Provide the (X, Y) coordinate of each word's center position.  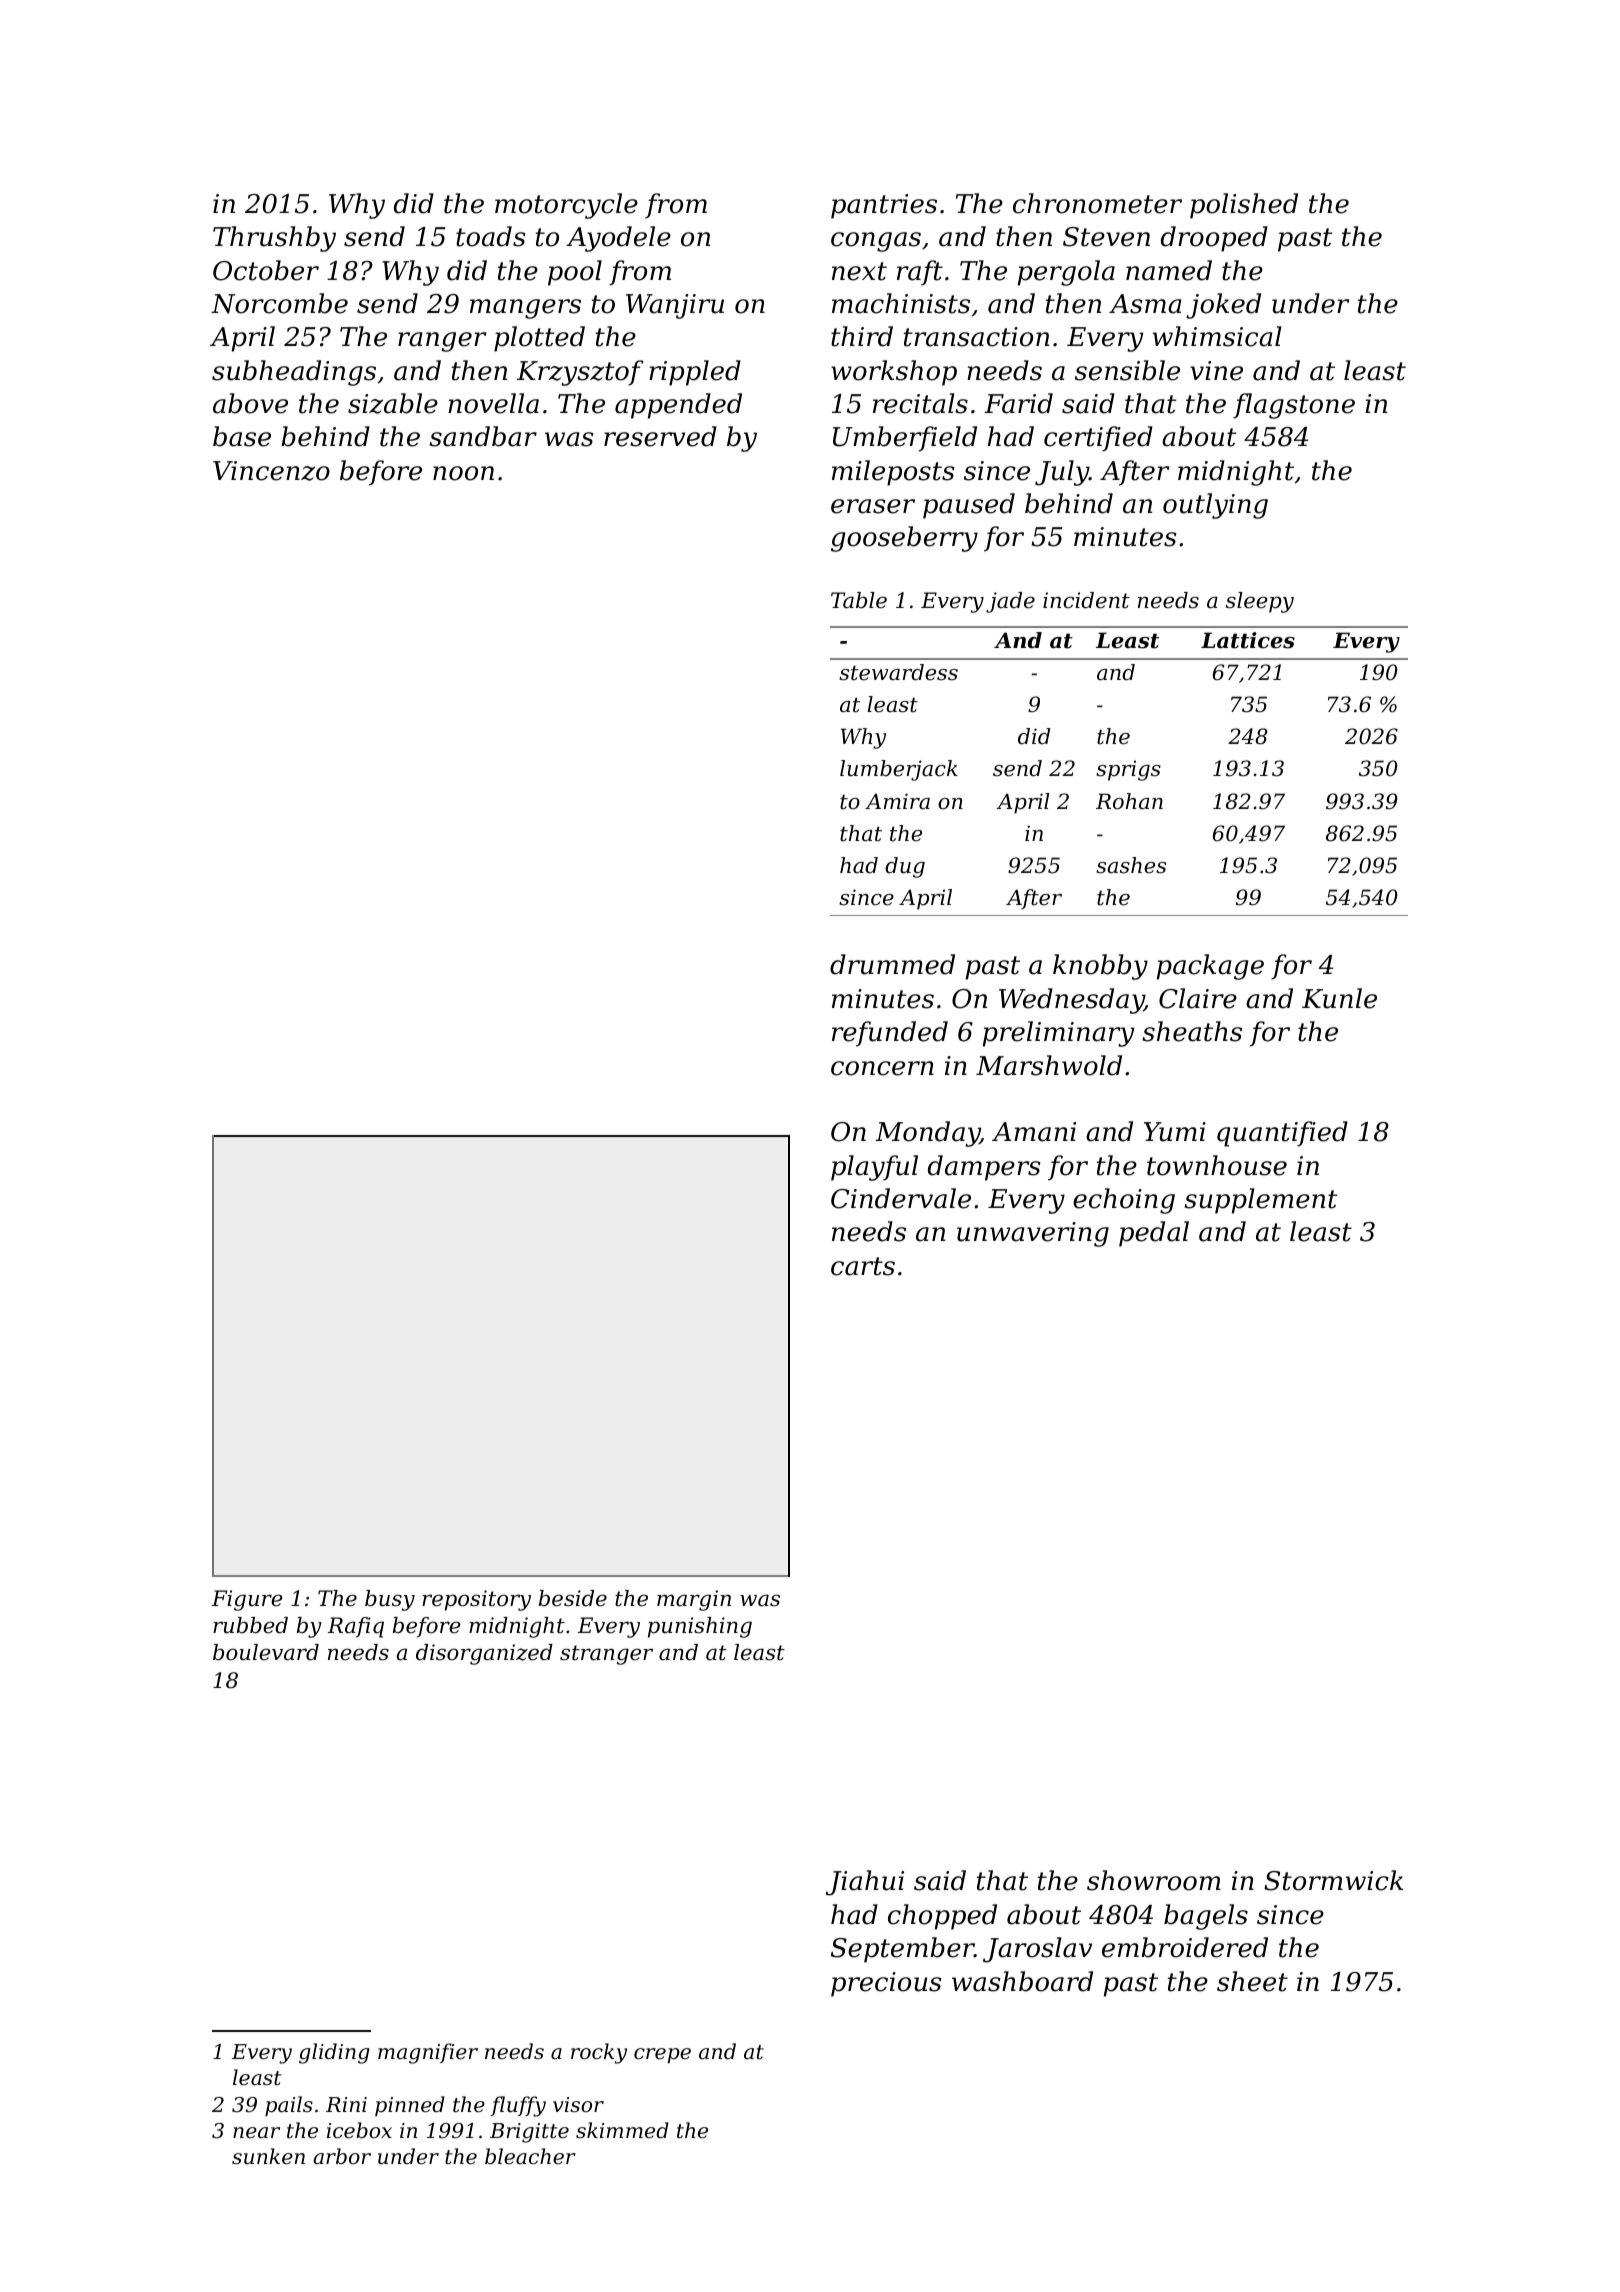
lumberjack (899, 770)
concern (882, 1068)
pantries (884, 206)
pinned (410, 2106)
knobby (1100, 967)
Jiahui (865, 1883)
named (1169, 270)
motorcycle (566, 206)
